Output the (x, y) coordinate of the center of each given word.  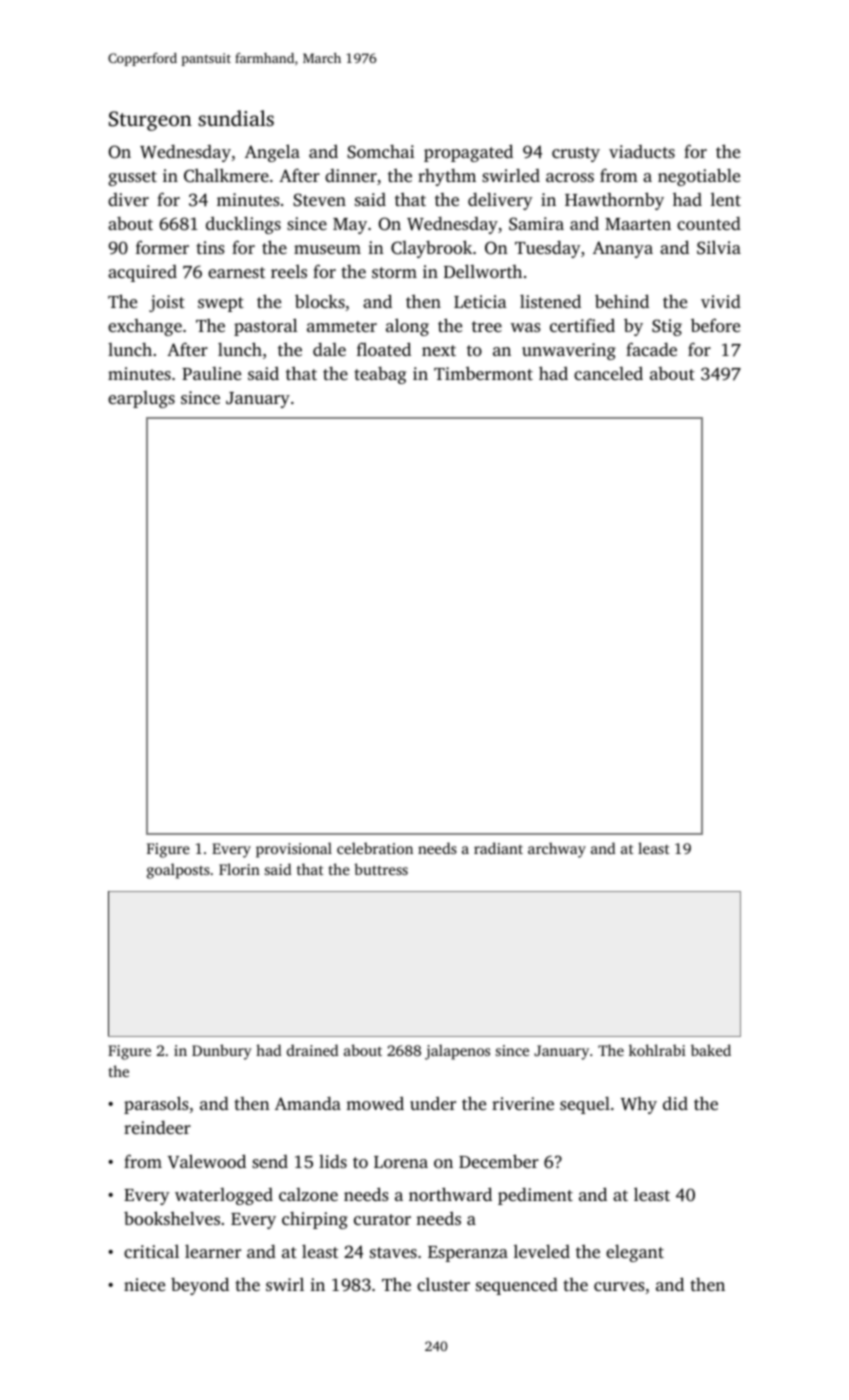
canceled (608, 373)
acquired (142, 273)
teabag (380, 375)
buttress (381, 869)
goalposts (178, 871)
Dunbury (222, 1052)
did (675, 1103)
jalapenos (457, 1052)
